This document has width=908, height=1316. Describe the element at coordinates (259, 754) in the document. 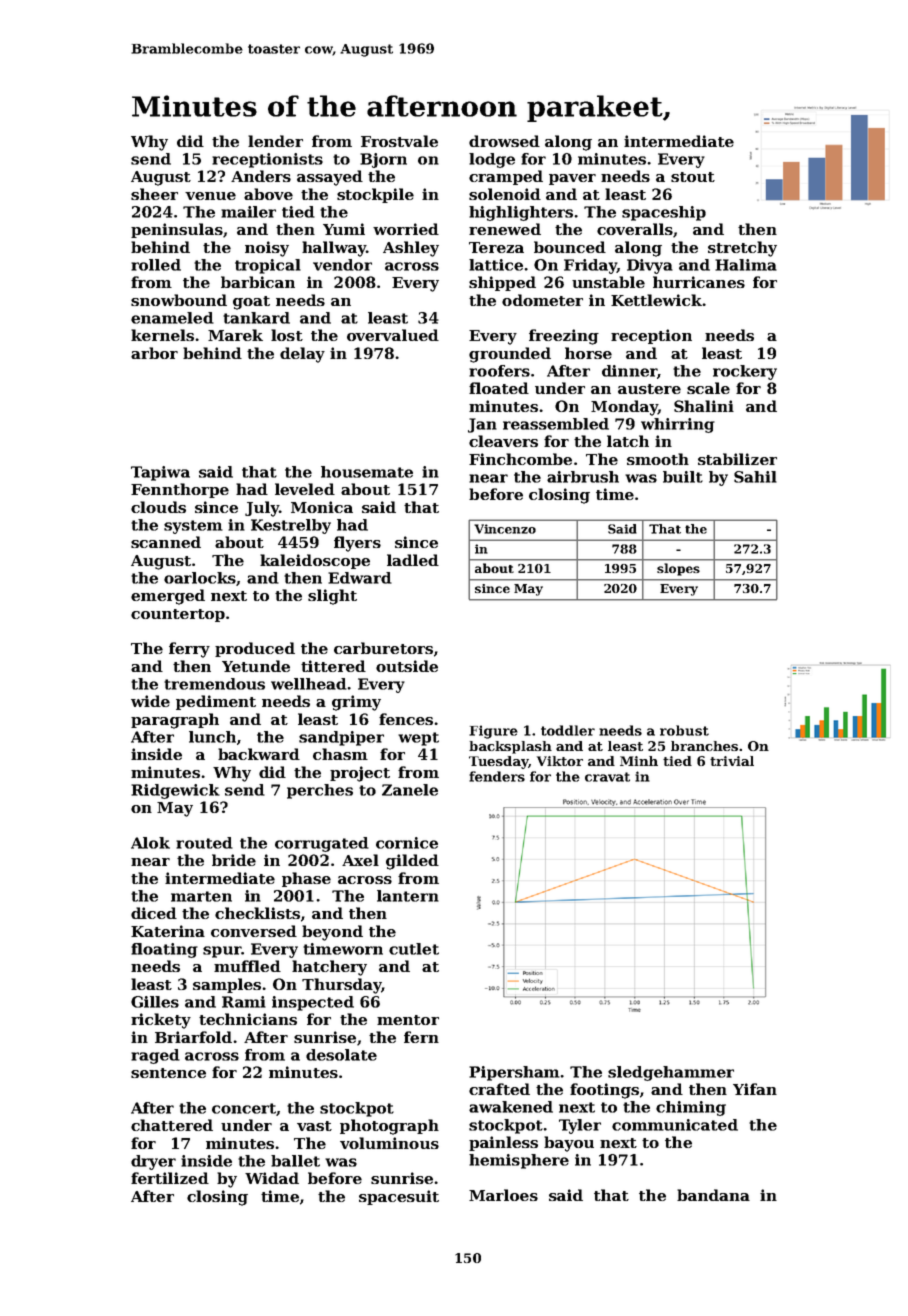

I see `backward` at that location.
